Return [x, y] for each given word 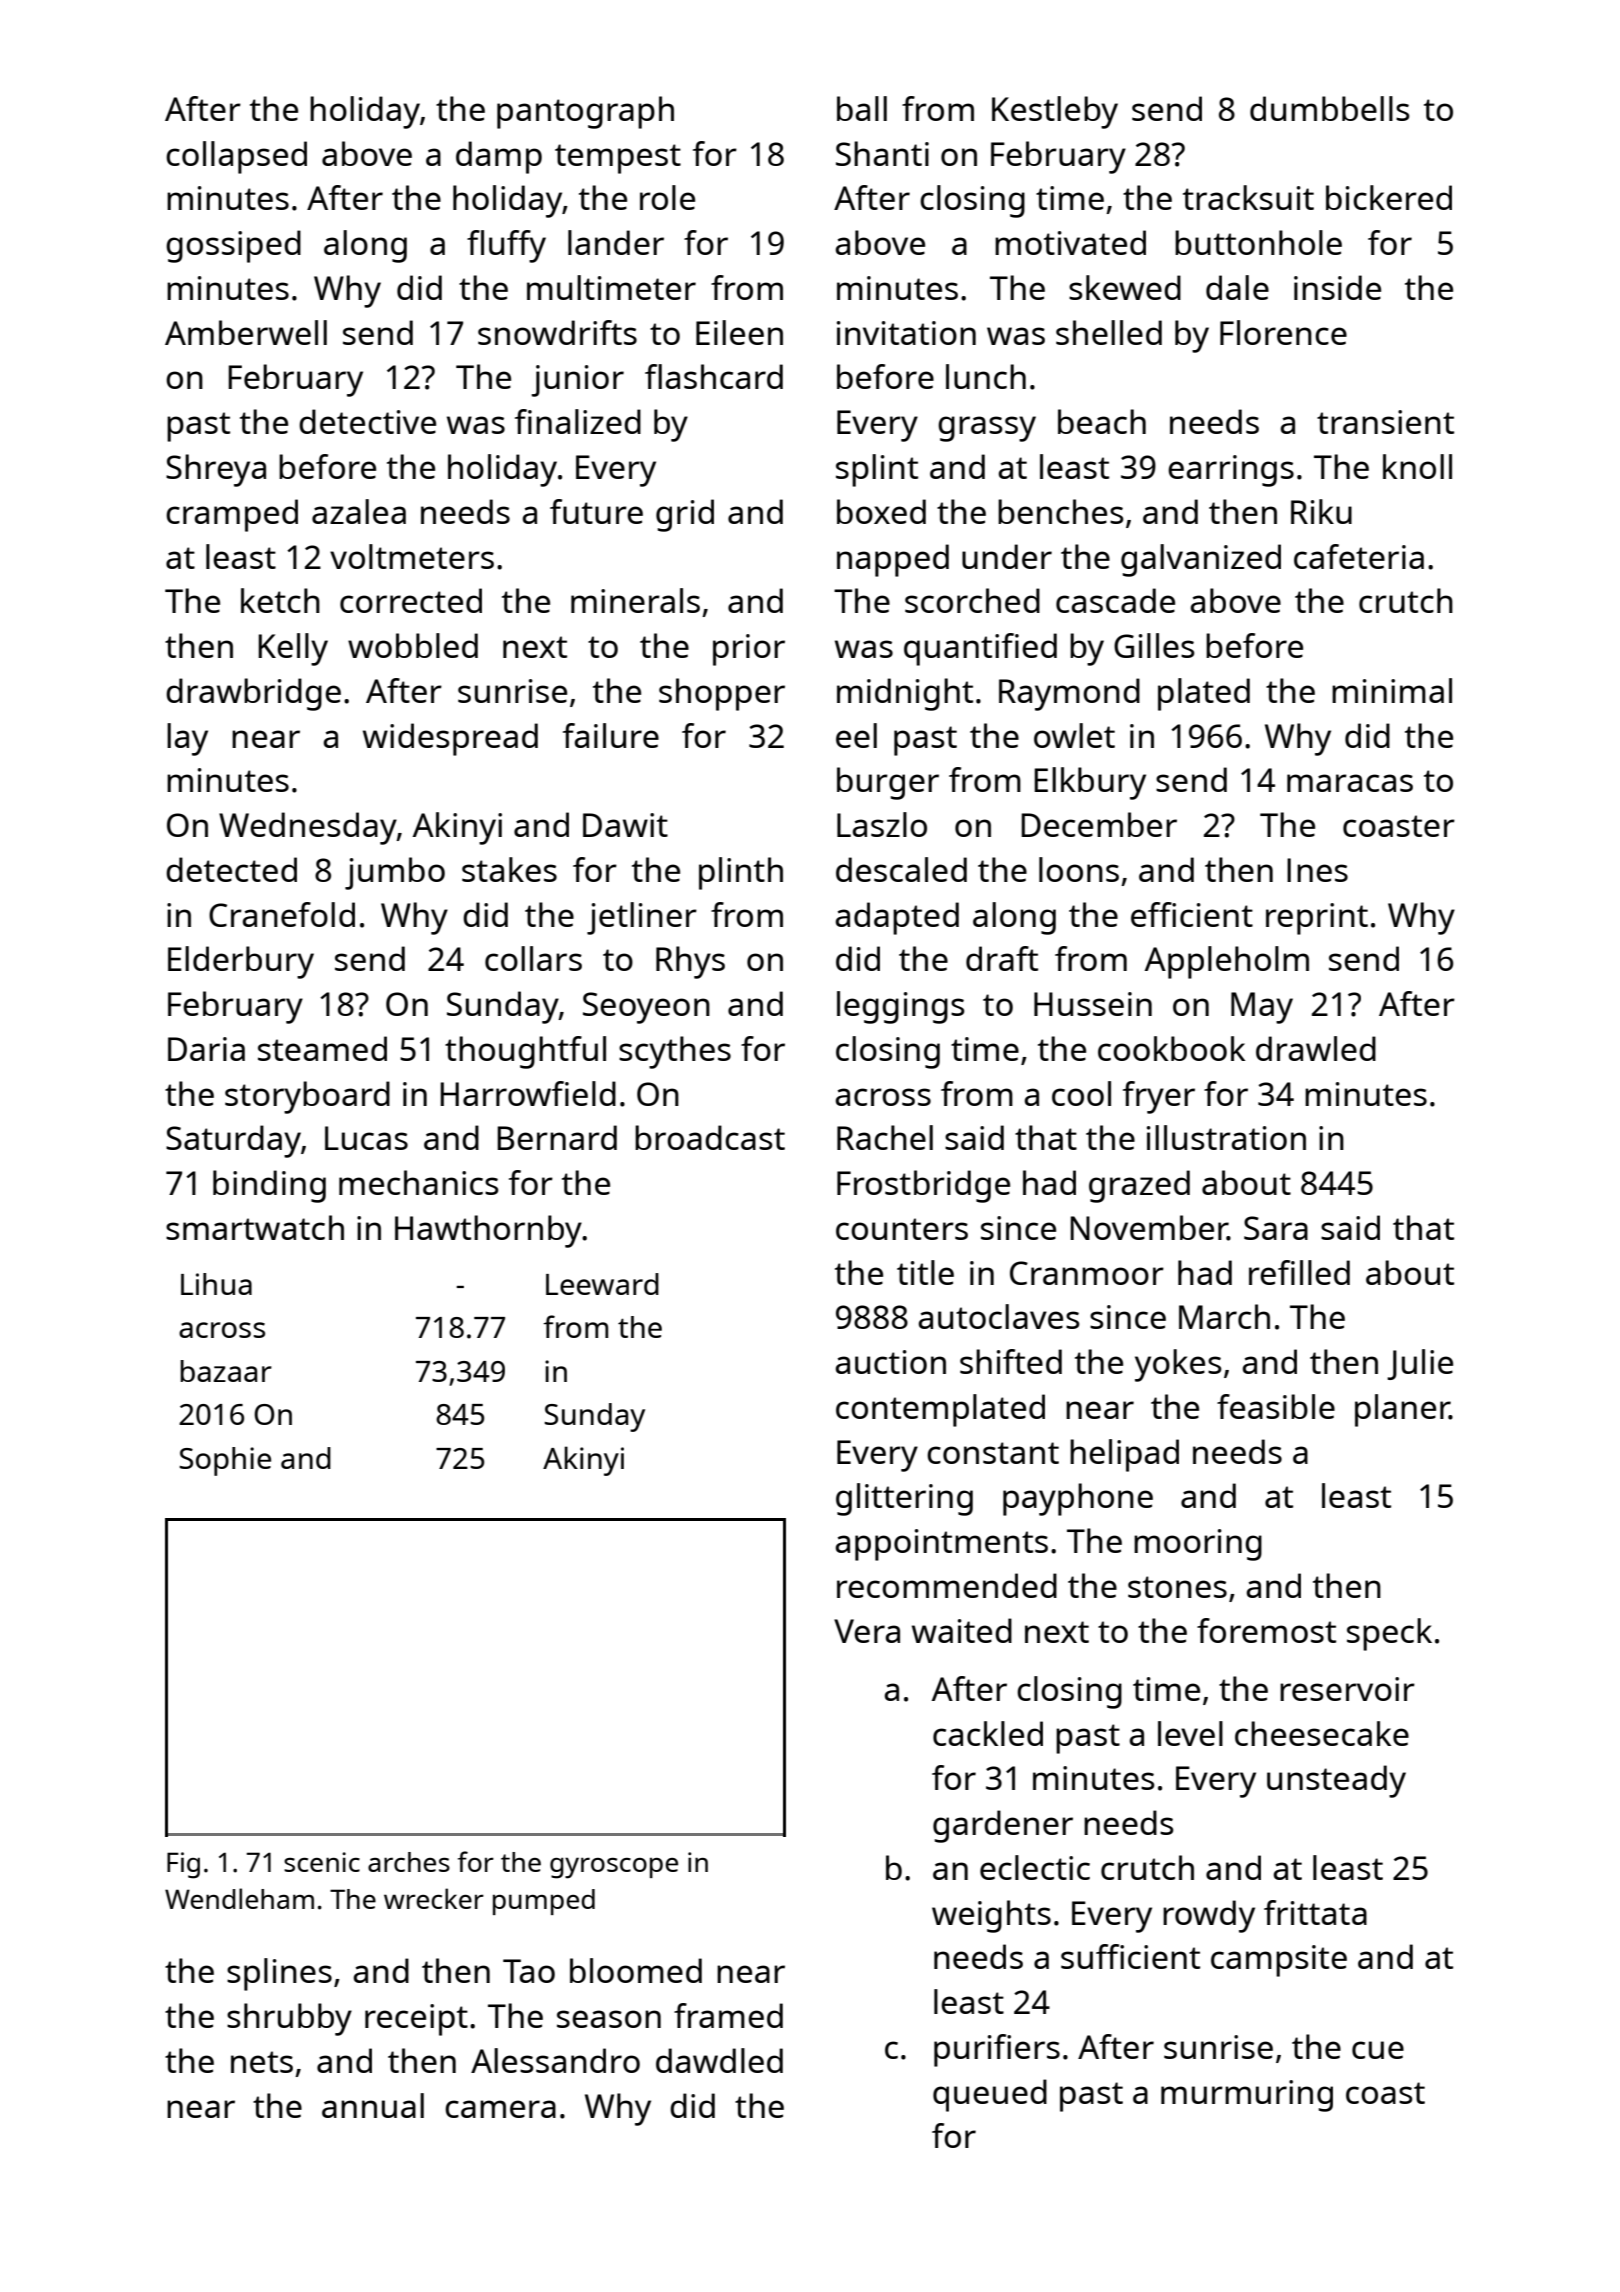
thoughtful [525, 1052]
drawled [1316, 1048]
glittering [904, 1499]
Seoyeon [646, 1008]
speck [1389, 1634]
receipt [416, 2020]
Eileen [739, 332]
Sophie [225, 1461]
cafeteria [1359, 556]
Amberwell [246, 332]
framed [728, 2015]
